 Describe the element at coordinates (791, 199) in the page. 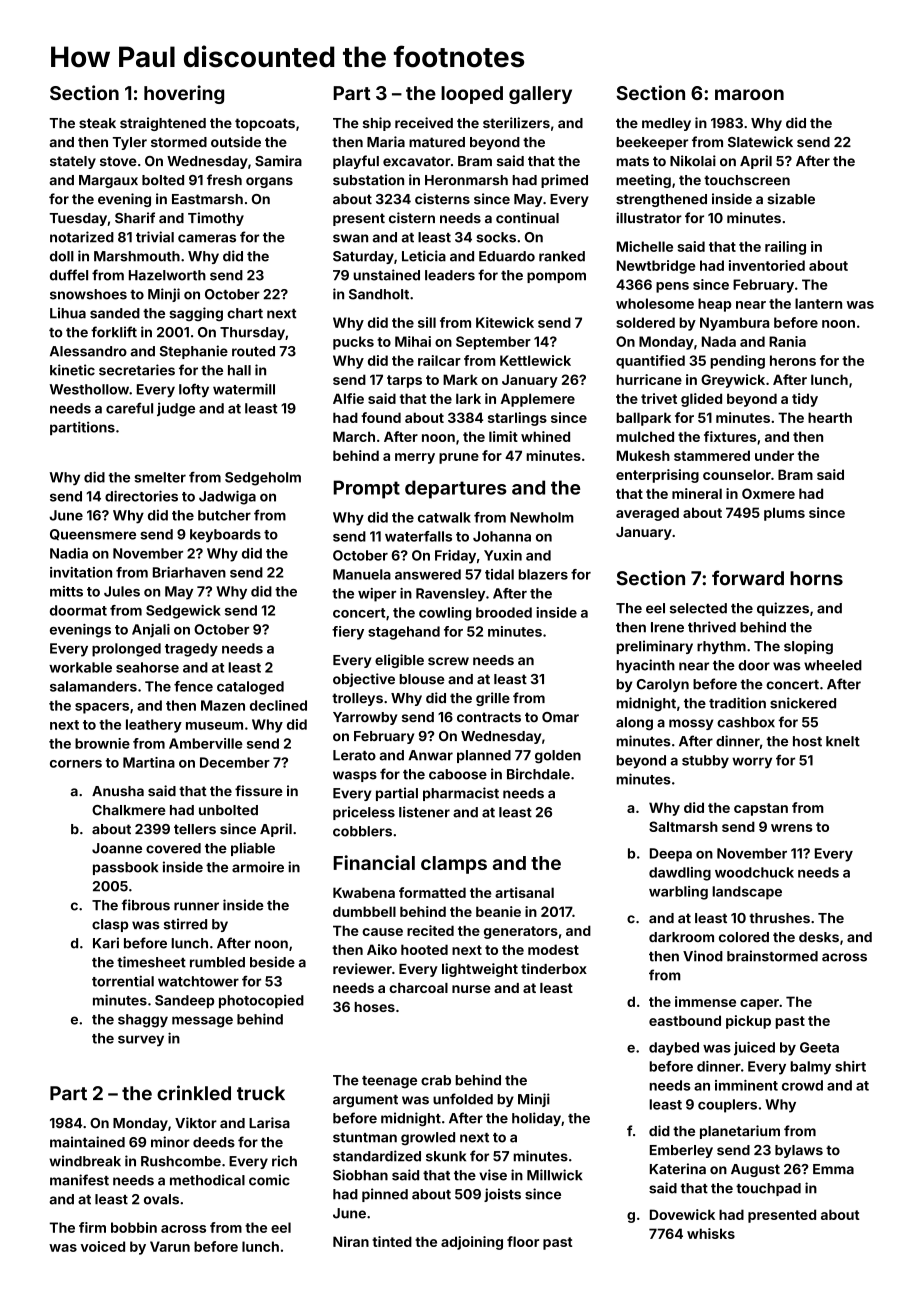

I see `sizable` at that location.
